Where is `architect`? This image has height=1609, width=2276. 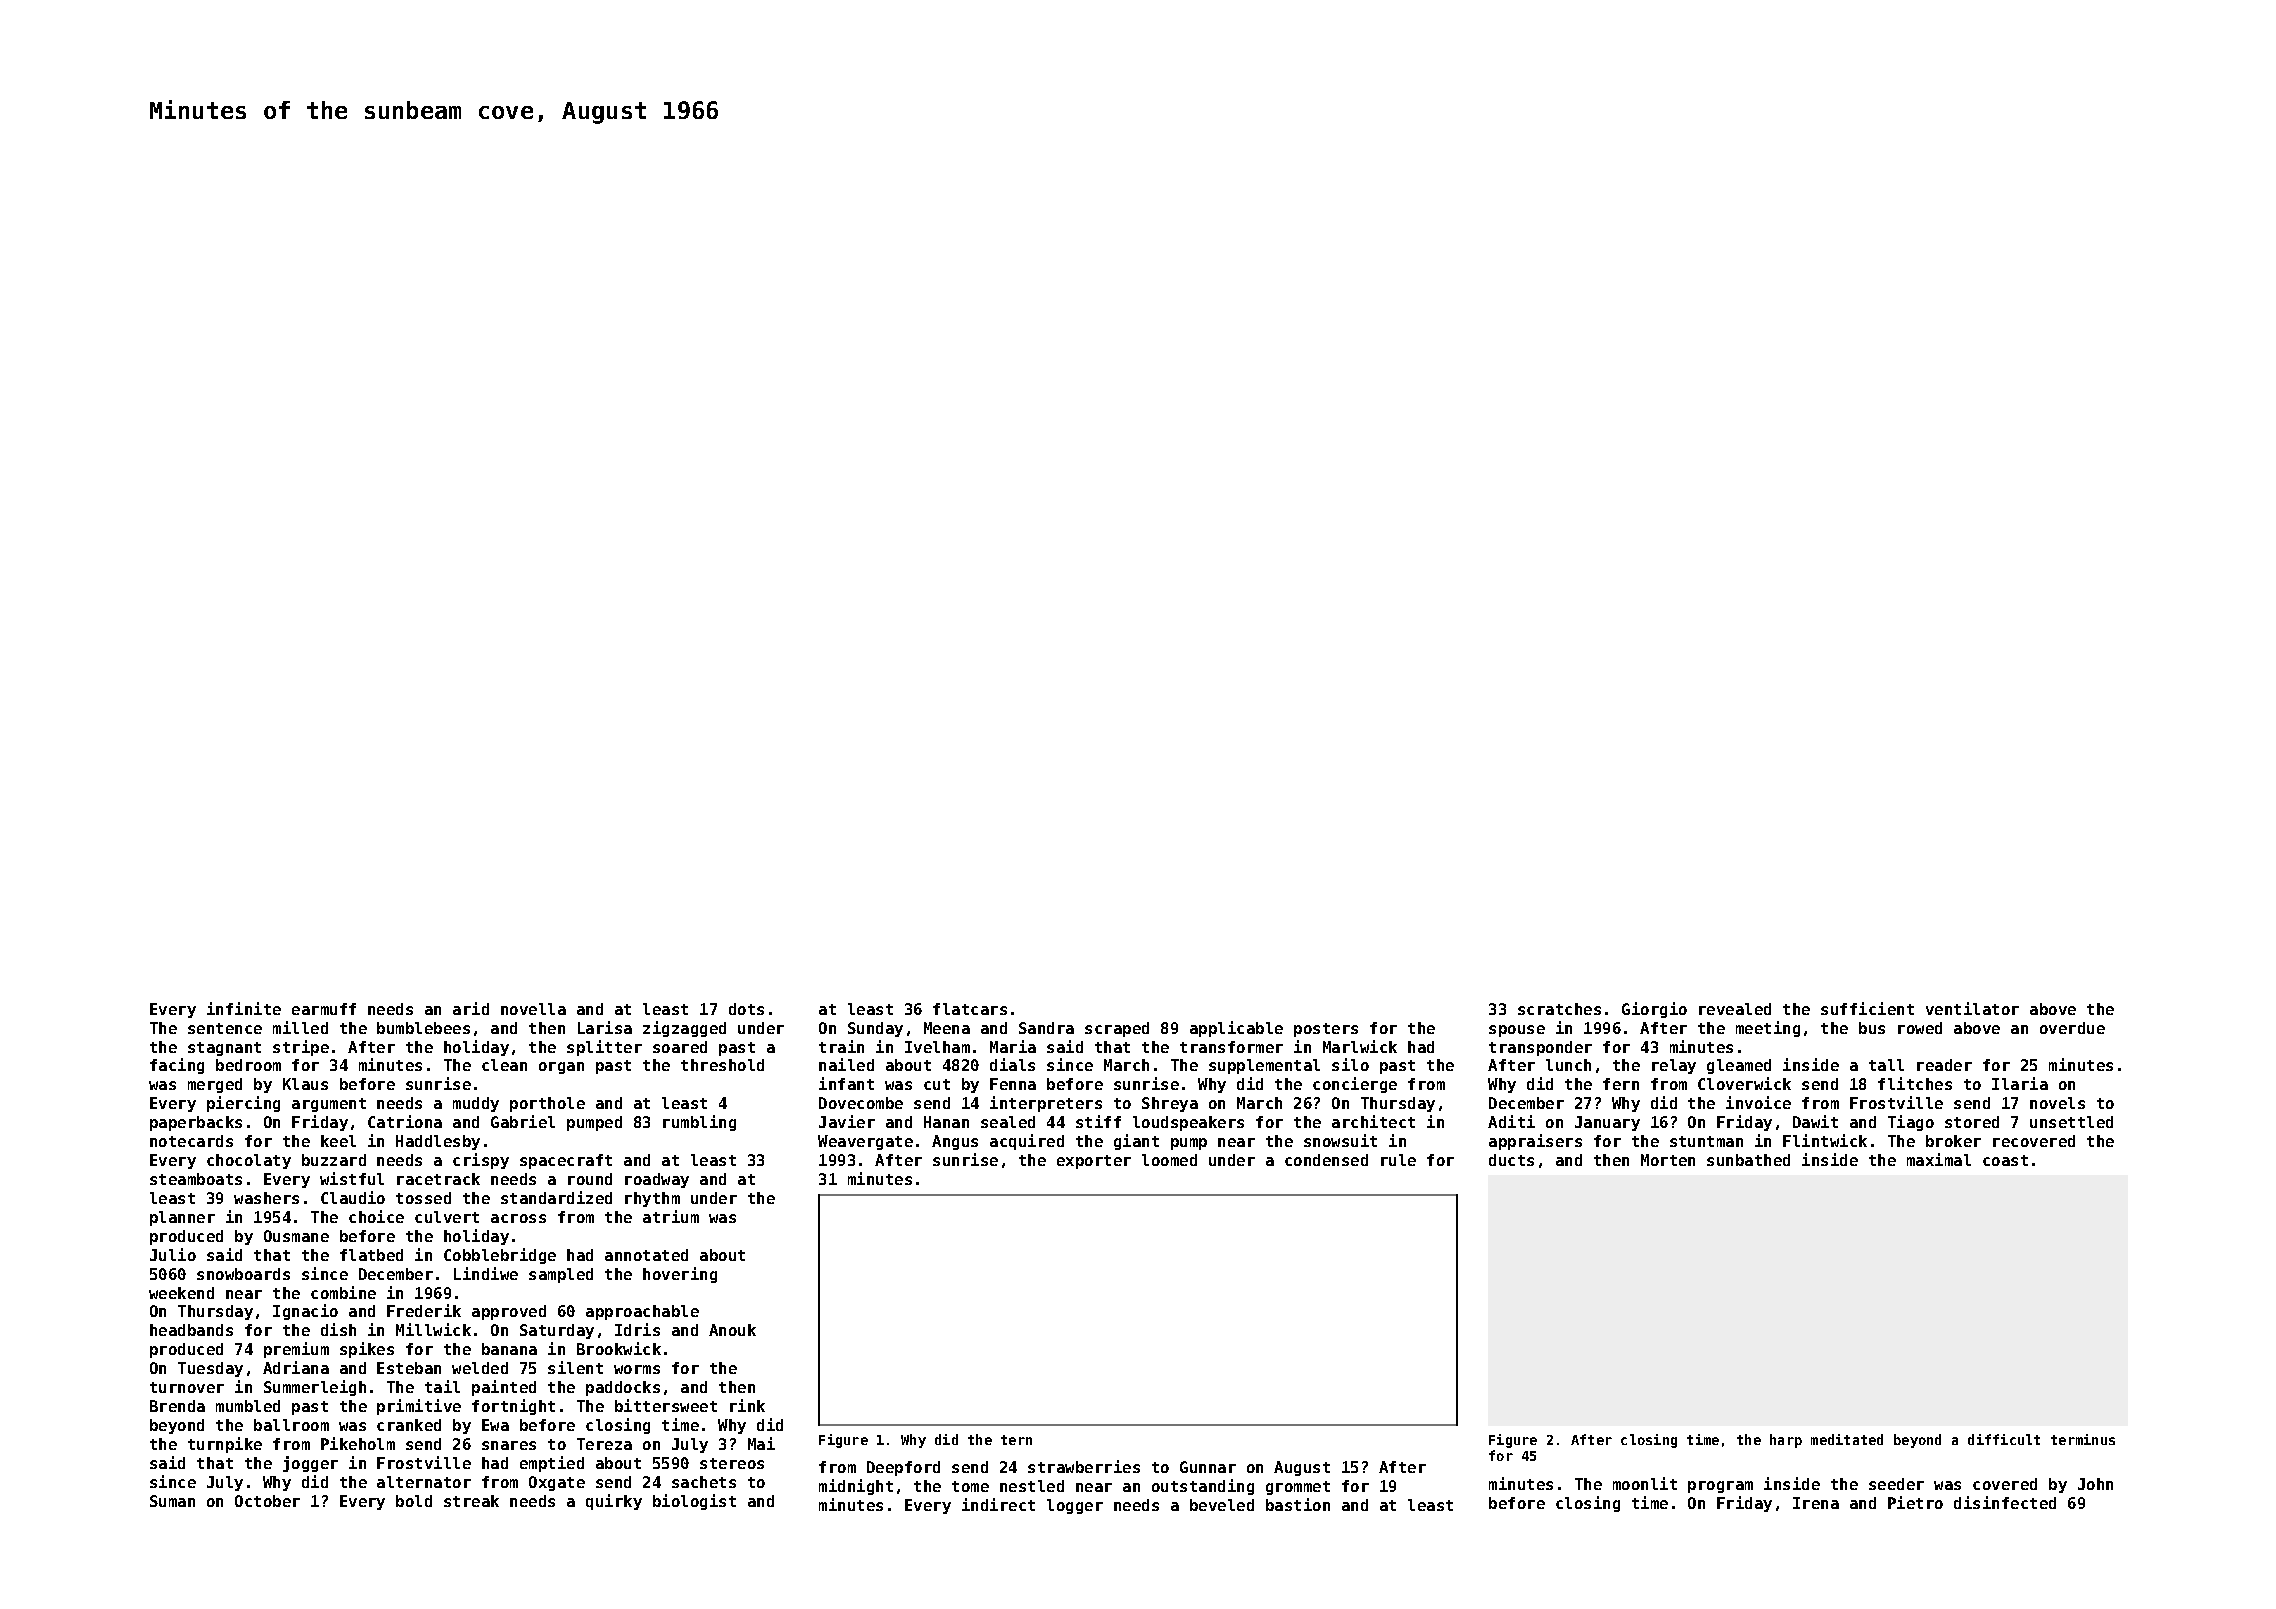
architect is located at coordinates (1373, 1121).
